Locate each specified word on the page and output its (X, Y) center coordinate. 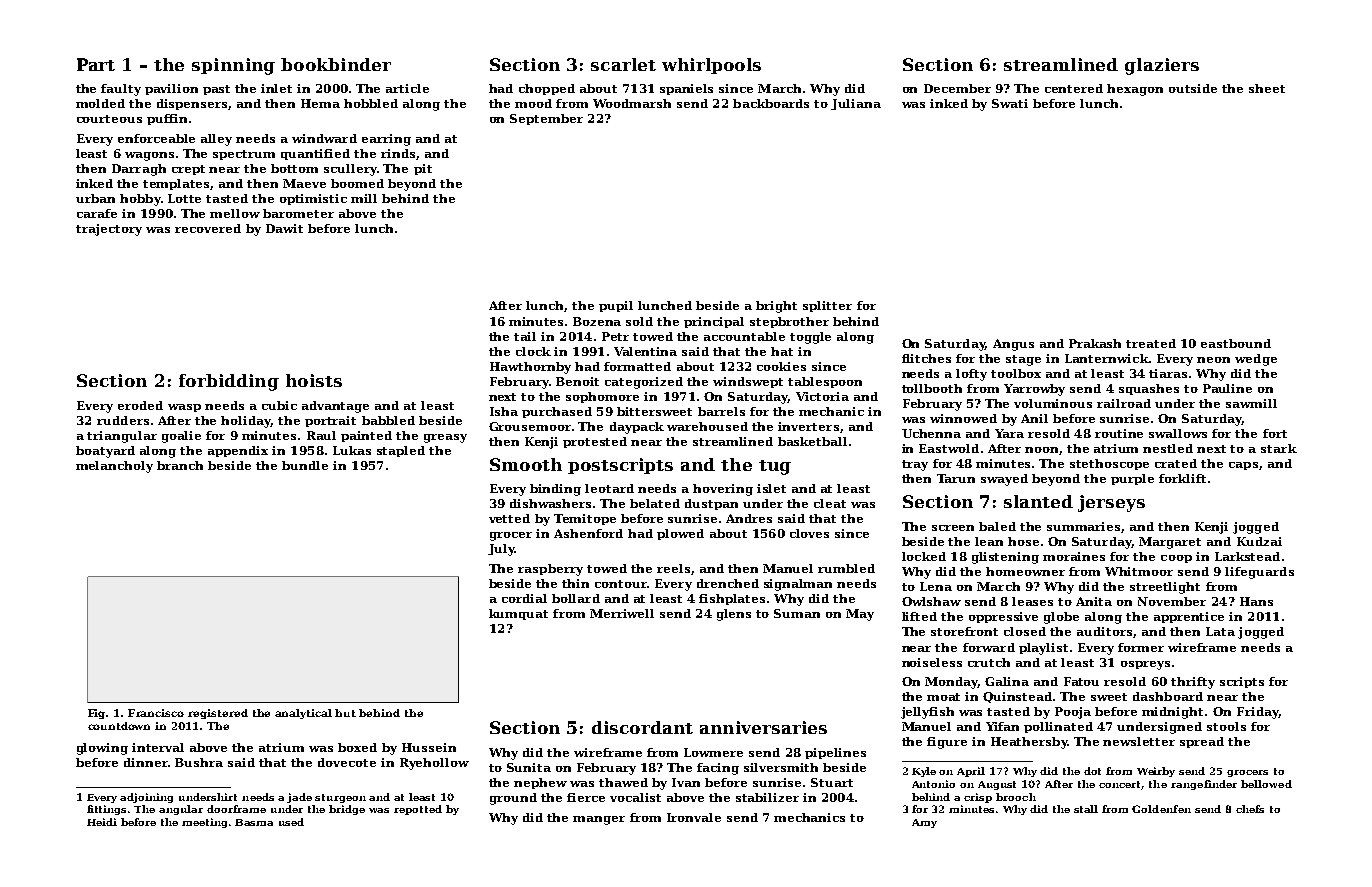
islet (771, 488)
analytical (303, 714)
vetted (509, 518)
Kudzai (1259, 541)
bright (776, 307)
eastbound (1236, 343)
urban (95, 198)
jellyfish (927, 713)
